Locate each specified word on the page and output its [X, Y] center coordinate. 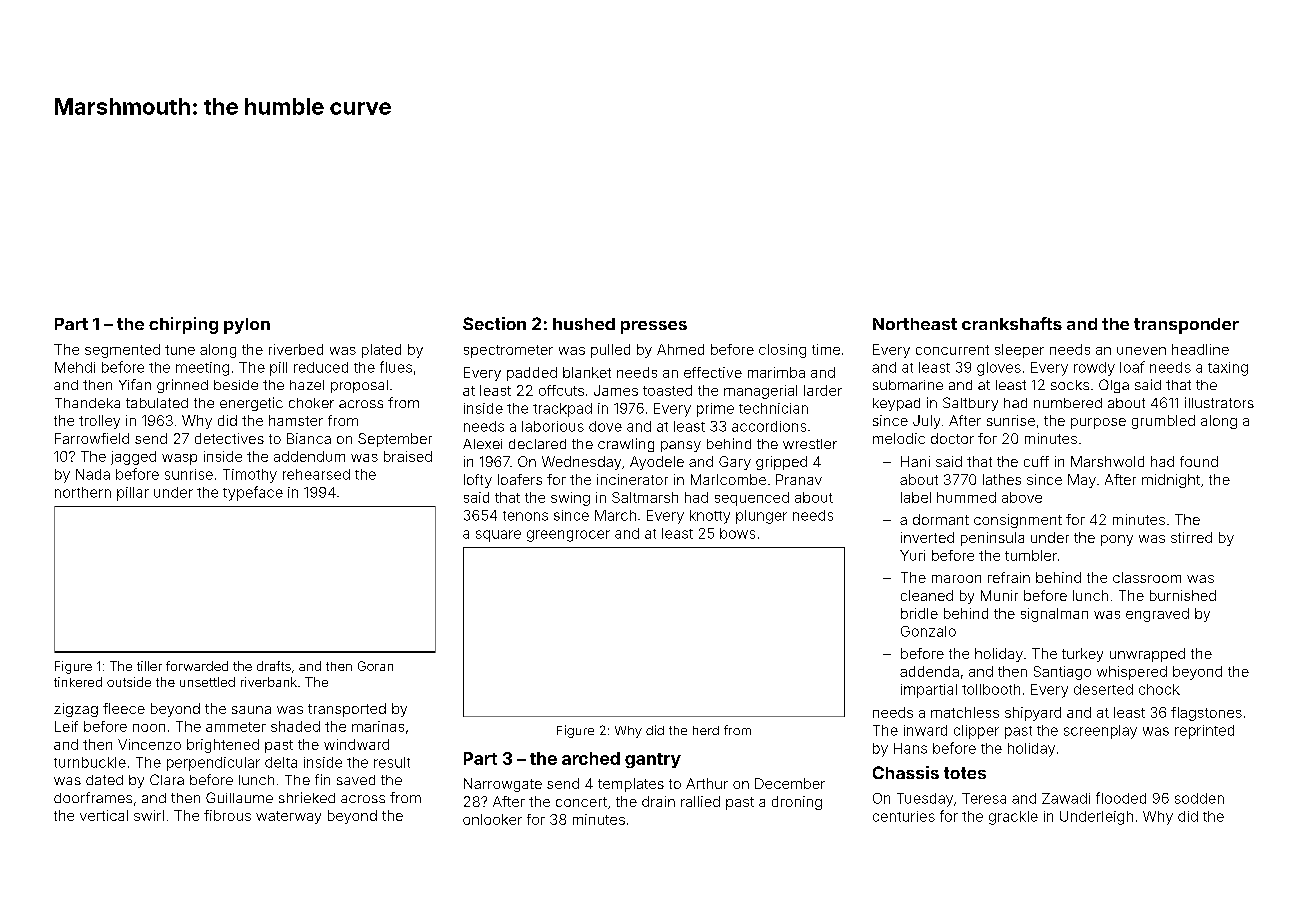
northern [83, 492]
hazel [307, 385]
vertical [104, 815]
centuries [904, 816]
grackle [1013, 818]
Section [494, 323]
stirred [1191, 537]
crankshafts [1012, 323]
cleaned [927, 595]
